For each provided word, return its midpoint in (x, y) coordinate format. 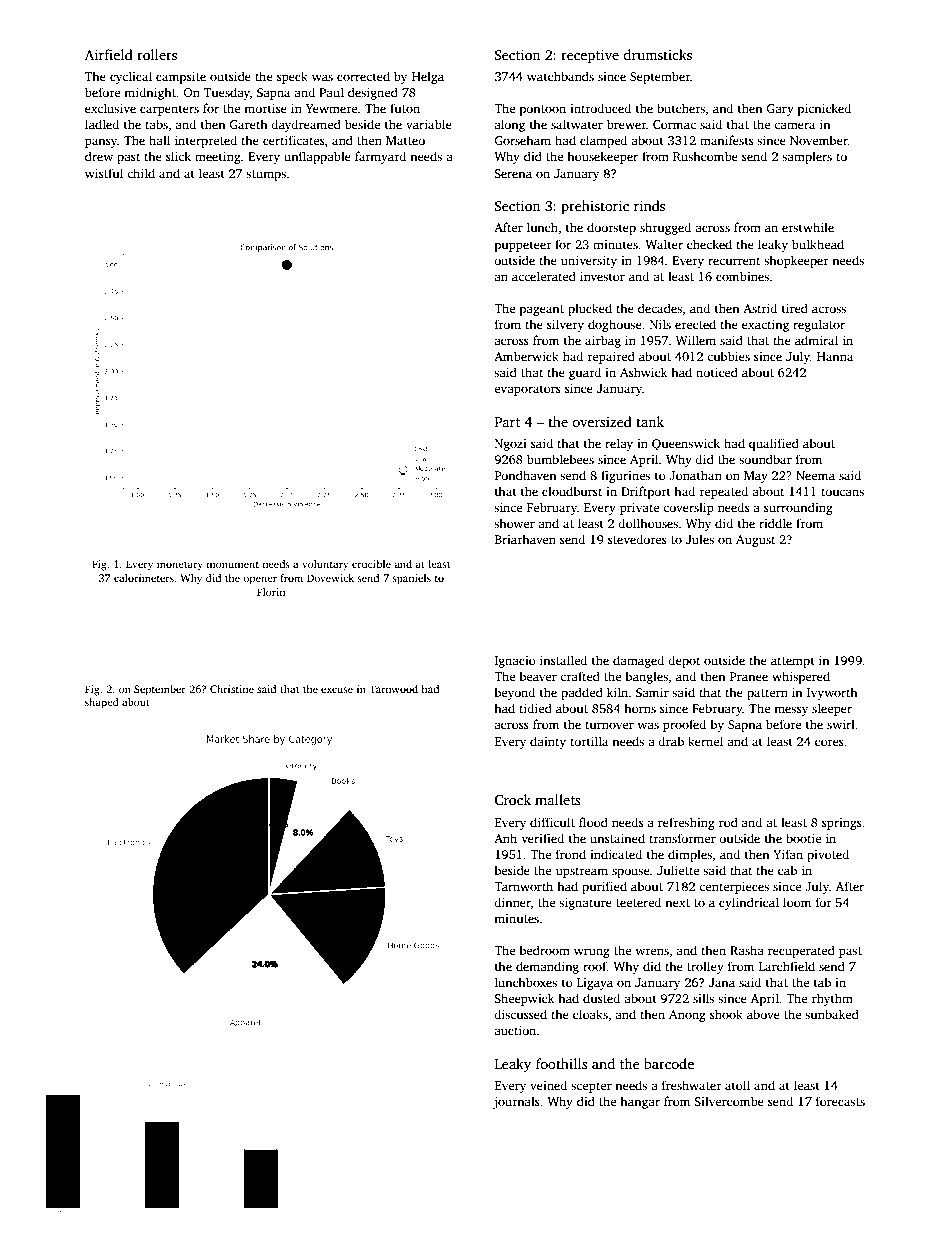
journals (516, 1102)
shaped (102, 703)
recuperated (801, 951)
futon (405, 108)
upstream (582, 872)
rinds (649, 205)
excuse (337, 690)
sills (703, 998)
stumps (266, 175)
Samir (652, 692)
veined (548, 1085)
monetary (180, 566)
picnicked (824, 109)
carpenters (169, 110)
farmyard (380, 157)
